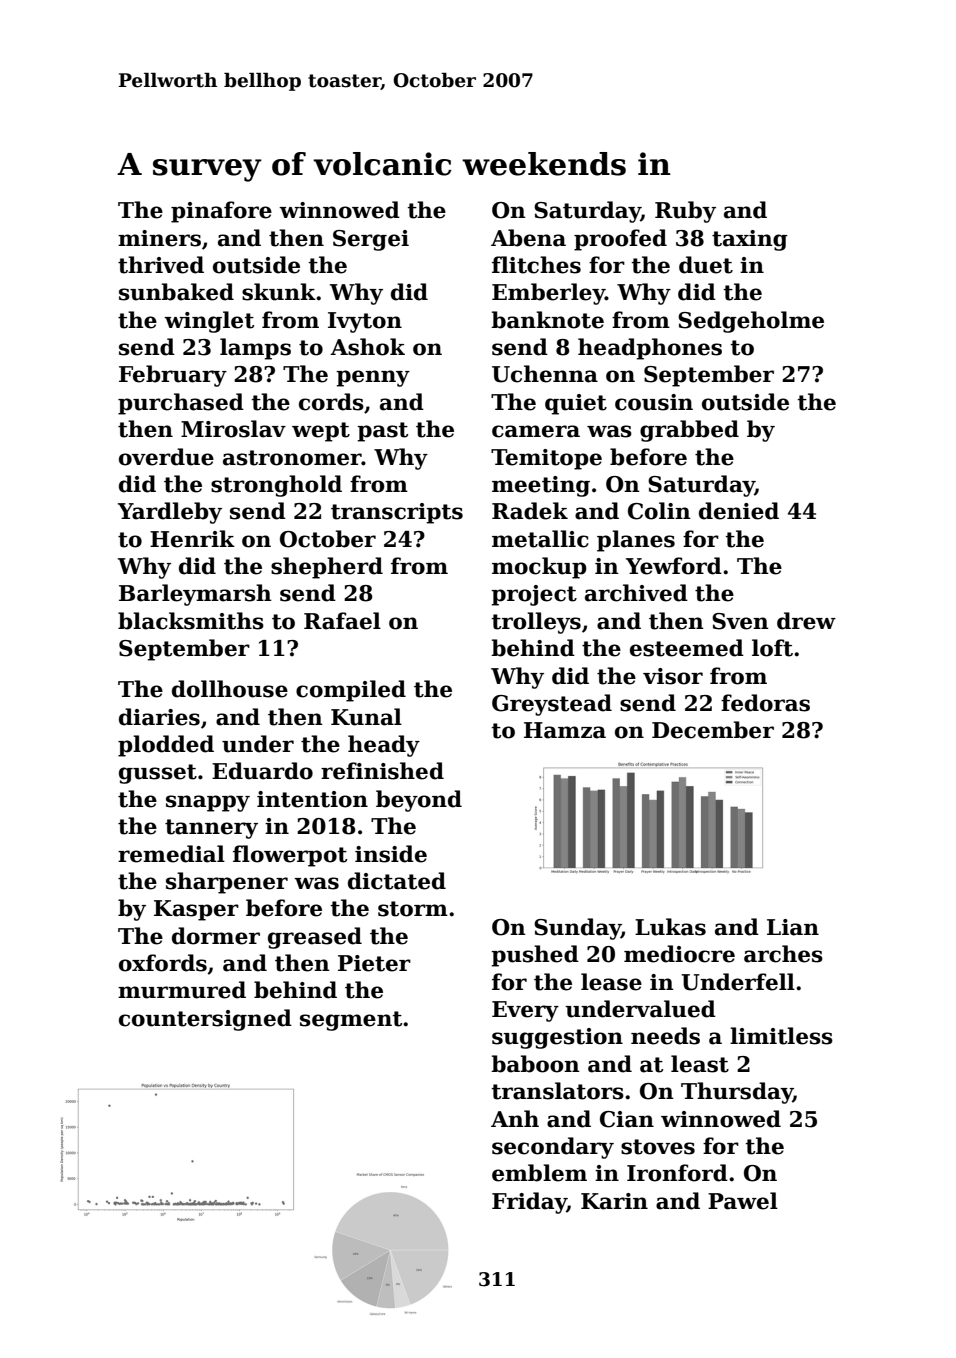  I want to click on remedial, so click(171, 854).
